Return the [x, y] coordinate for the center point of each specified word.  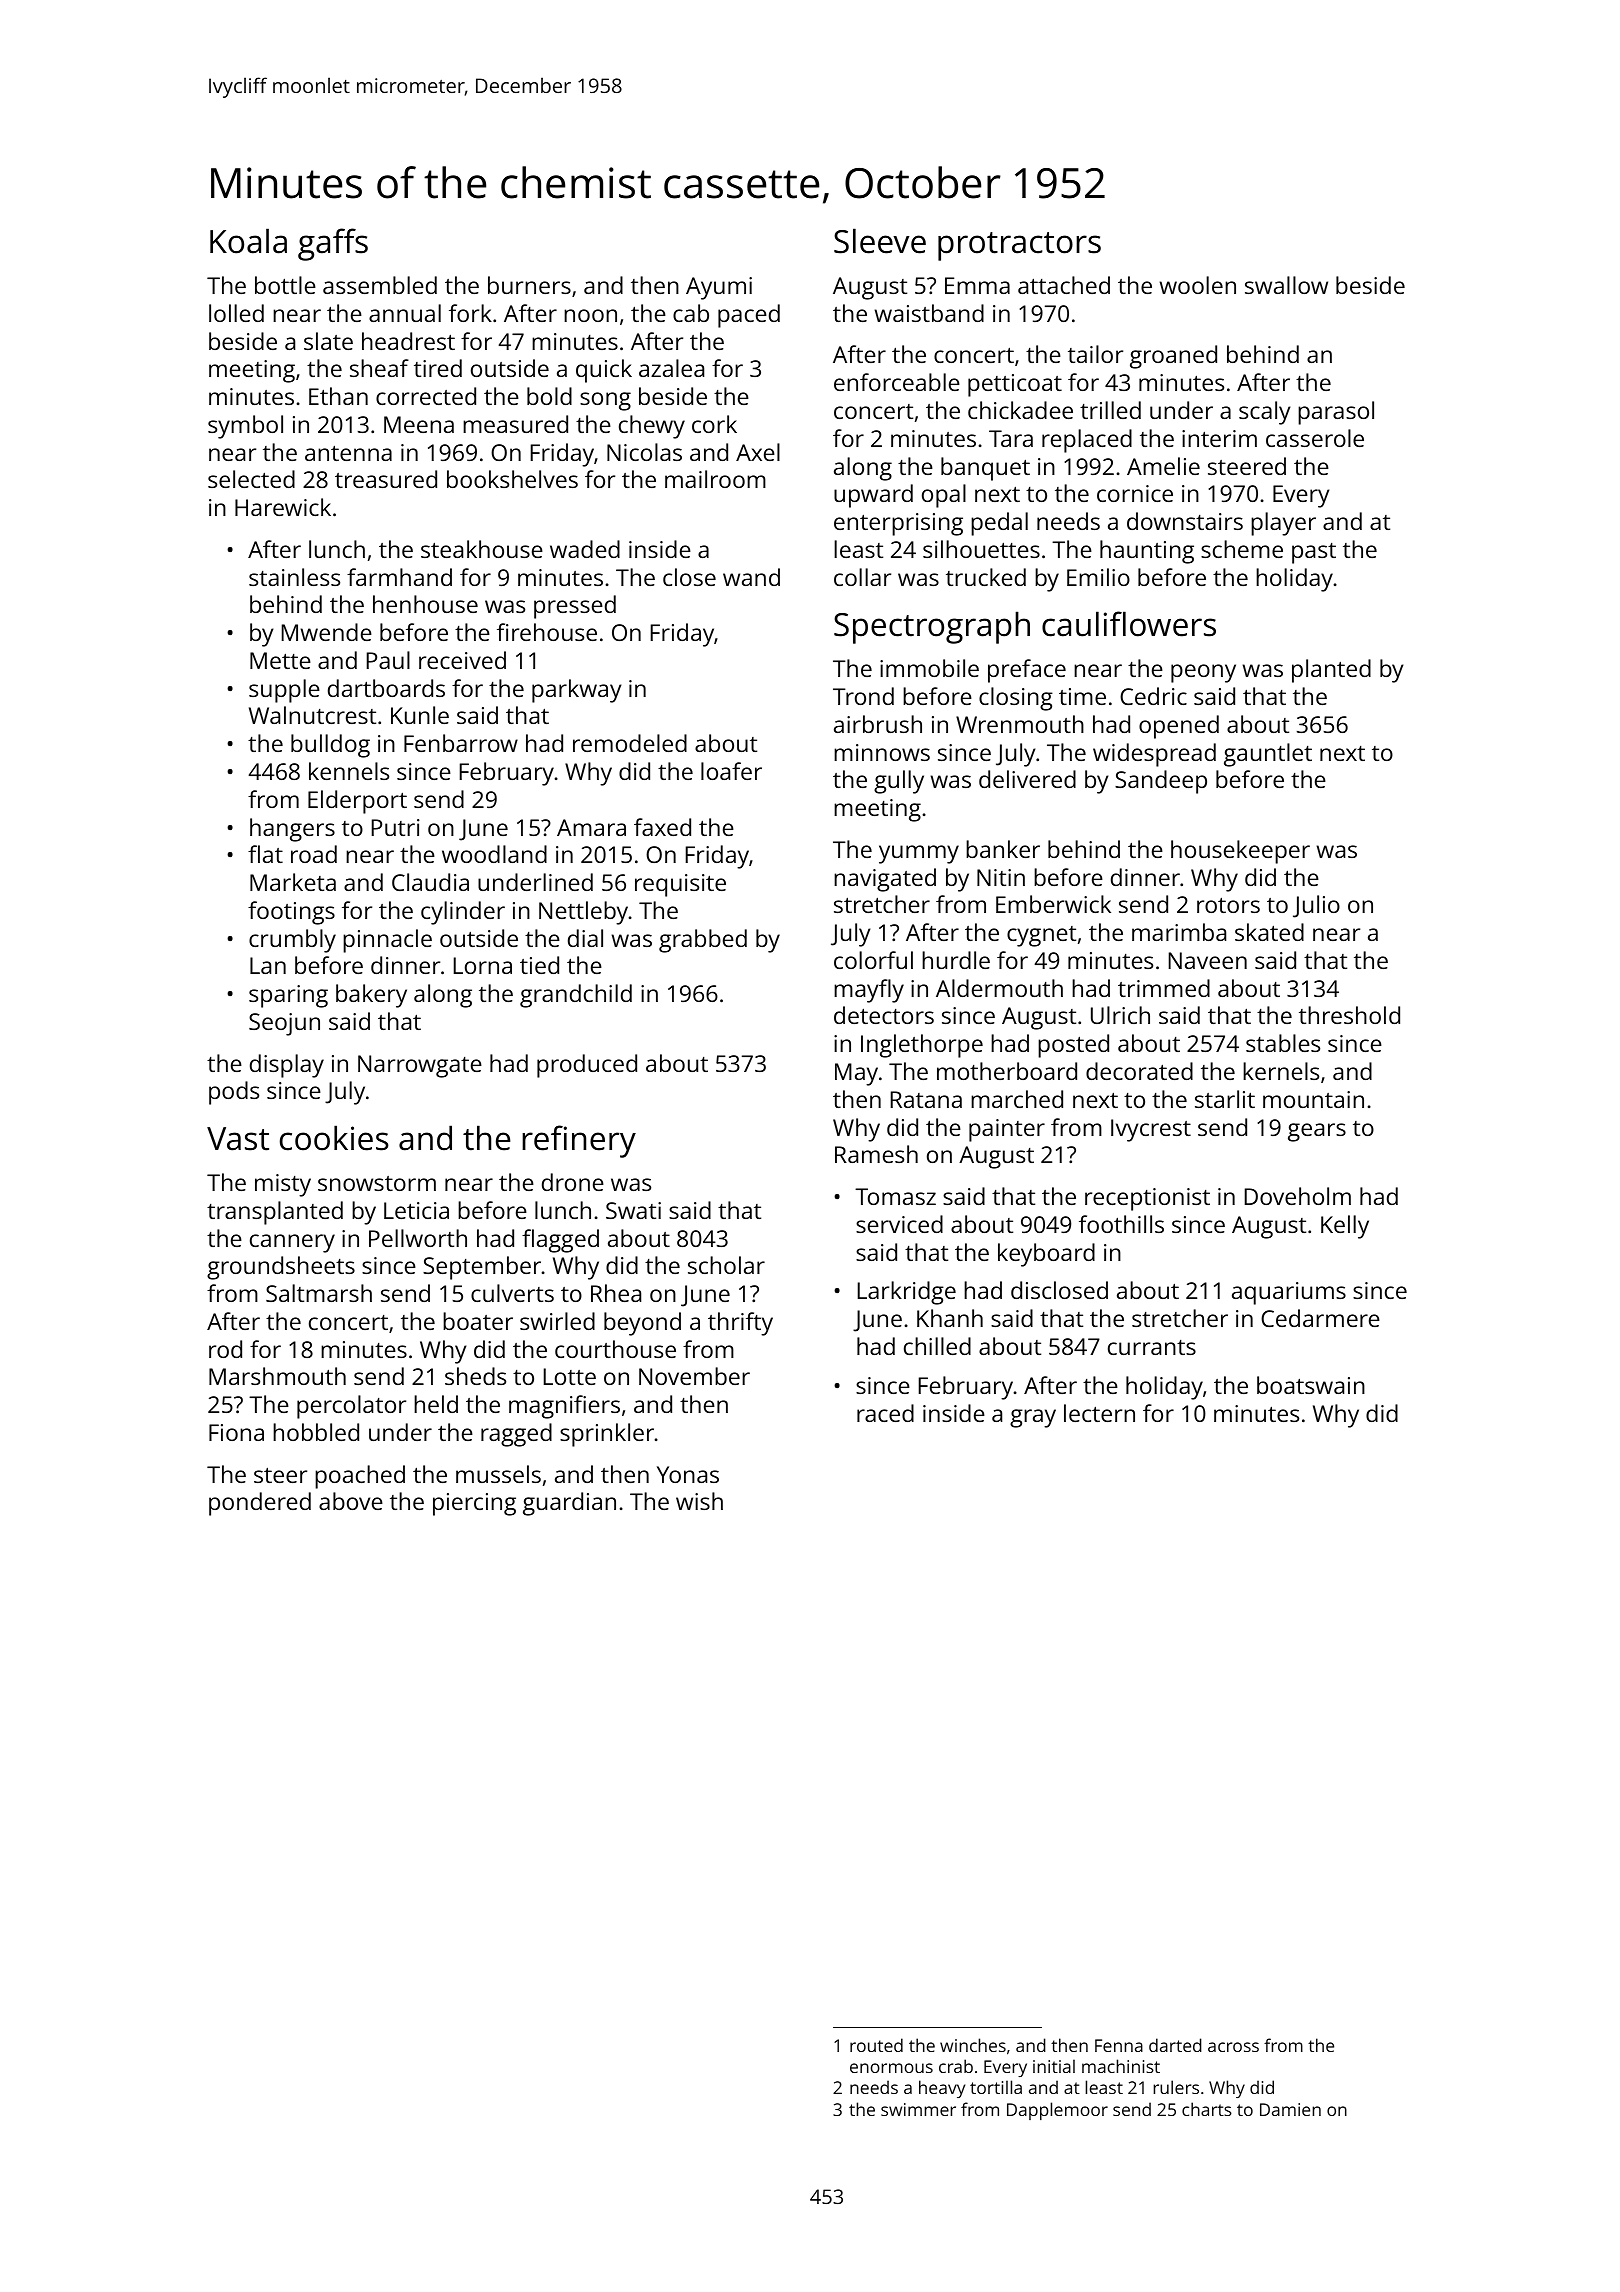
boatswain [1311, 1385]
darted [1175, 2045]
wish [699, 1501]
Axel [758, 452]
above [351, 1501]
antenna [348, 453]
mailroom [715, 479]
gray [1033, 1418]
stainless [294, 577]
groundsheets [281, 1268]
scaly [1264, 413]
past [1314, 553]
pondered [260, 1504]
